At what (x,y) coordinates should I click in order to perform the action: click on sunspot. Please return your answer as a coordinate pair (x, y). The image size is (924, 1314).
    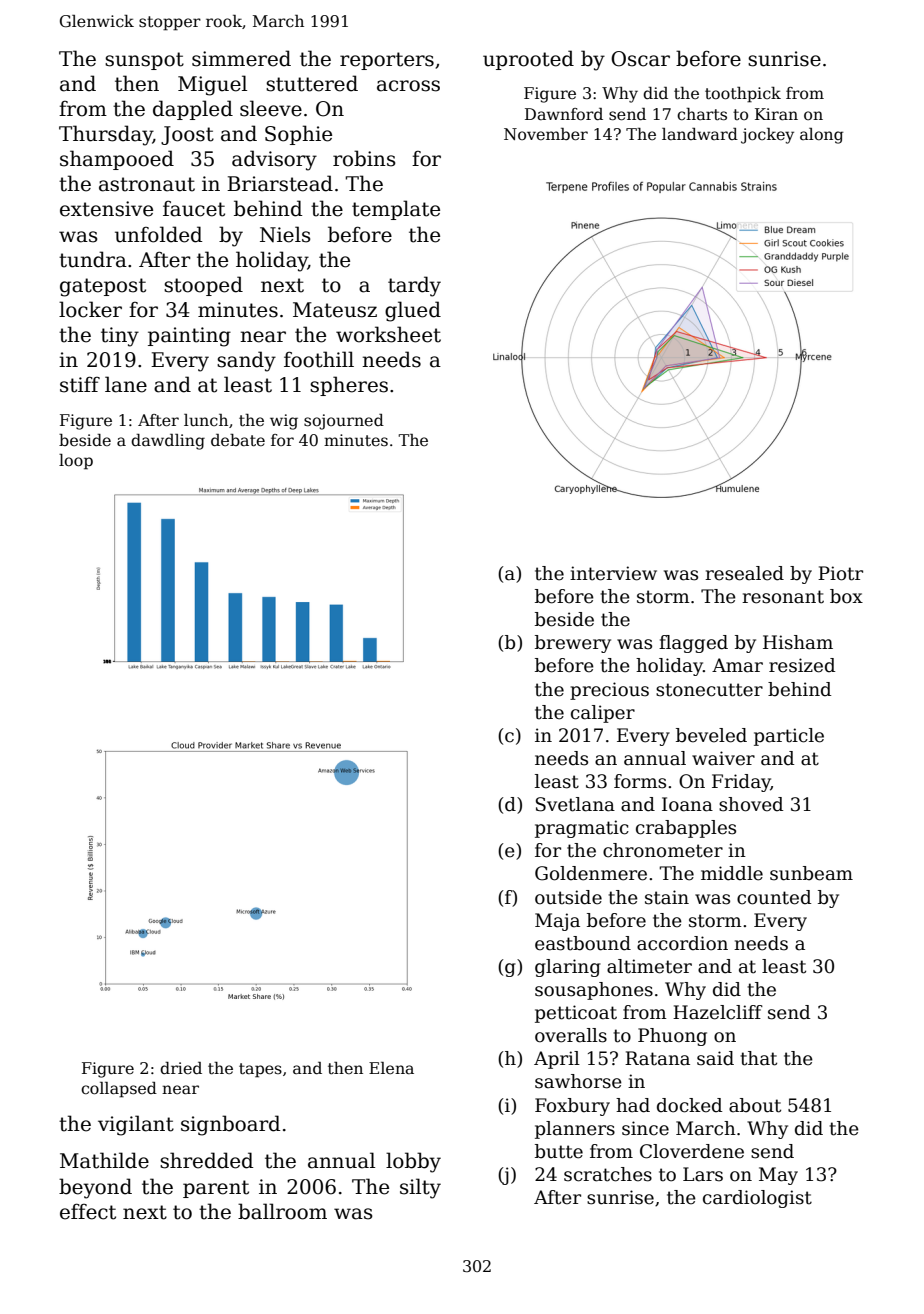
    Looking at the image, I should click on (144, 61).
